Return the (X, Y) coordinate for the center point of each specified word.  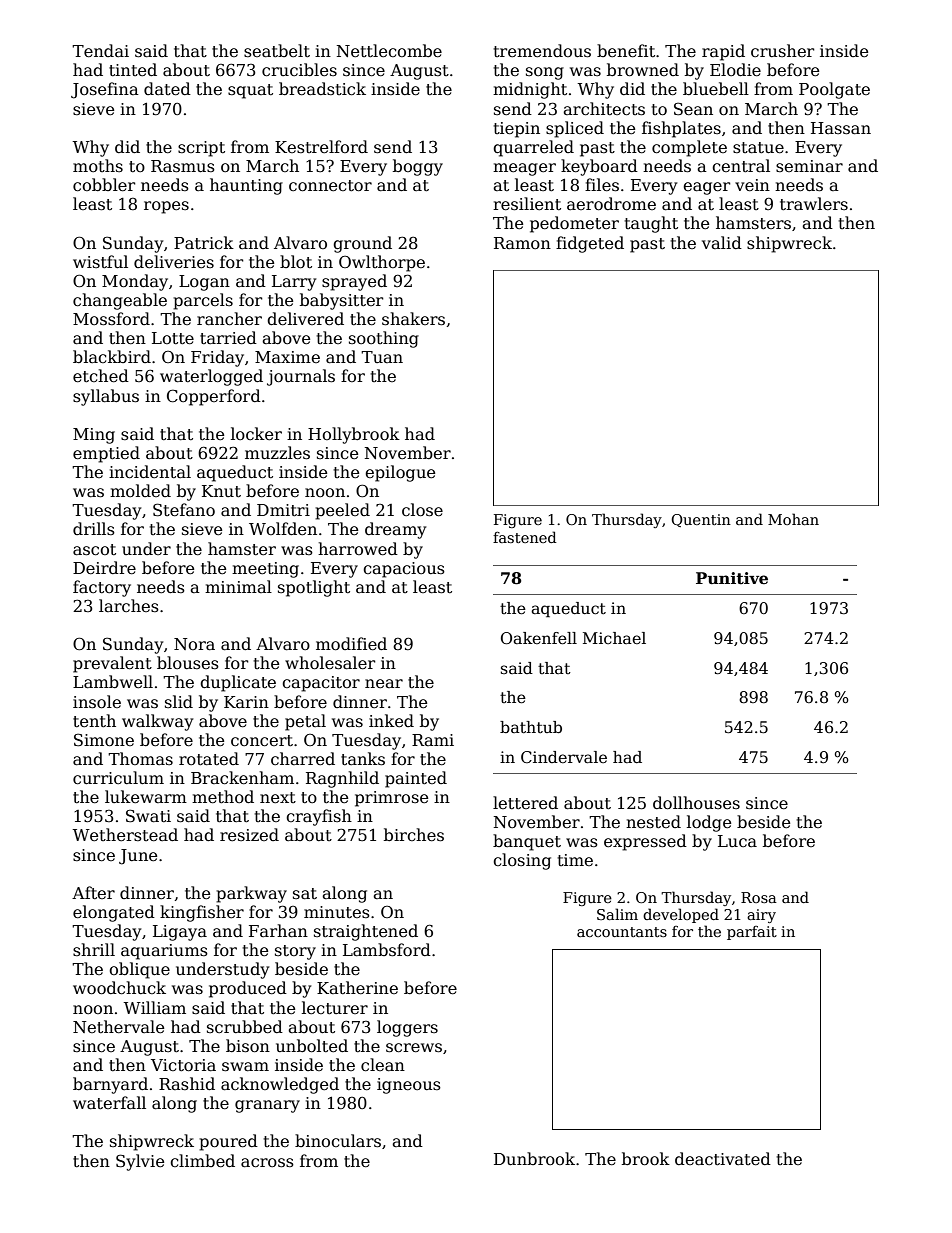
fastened (525, 537)
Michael (614, 638)
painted (416, 779)
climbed (202, 1161)
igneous (409, 1086)
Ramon (522, 243)
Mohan (793, 519)
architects (604, 109)
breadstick (322, 89)
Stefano (184, 510)
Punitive (732, 578)
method (223, 797)
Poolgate (834, 90)
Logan (204, 283)
